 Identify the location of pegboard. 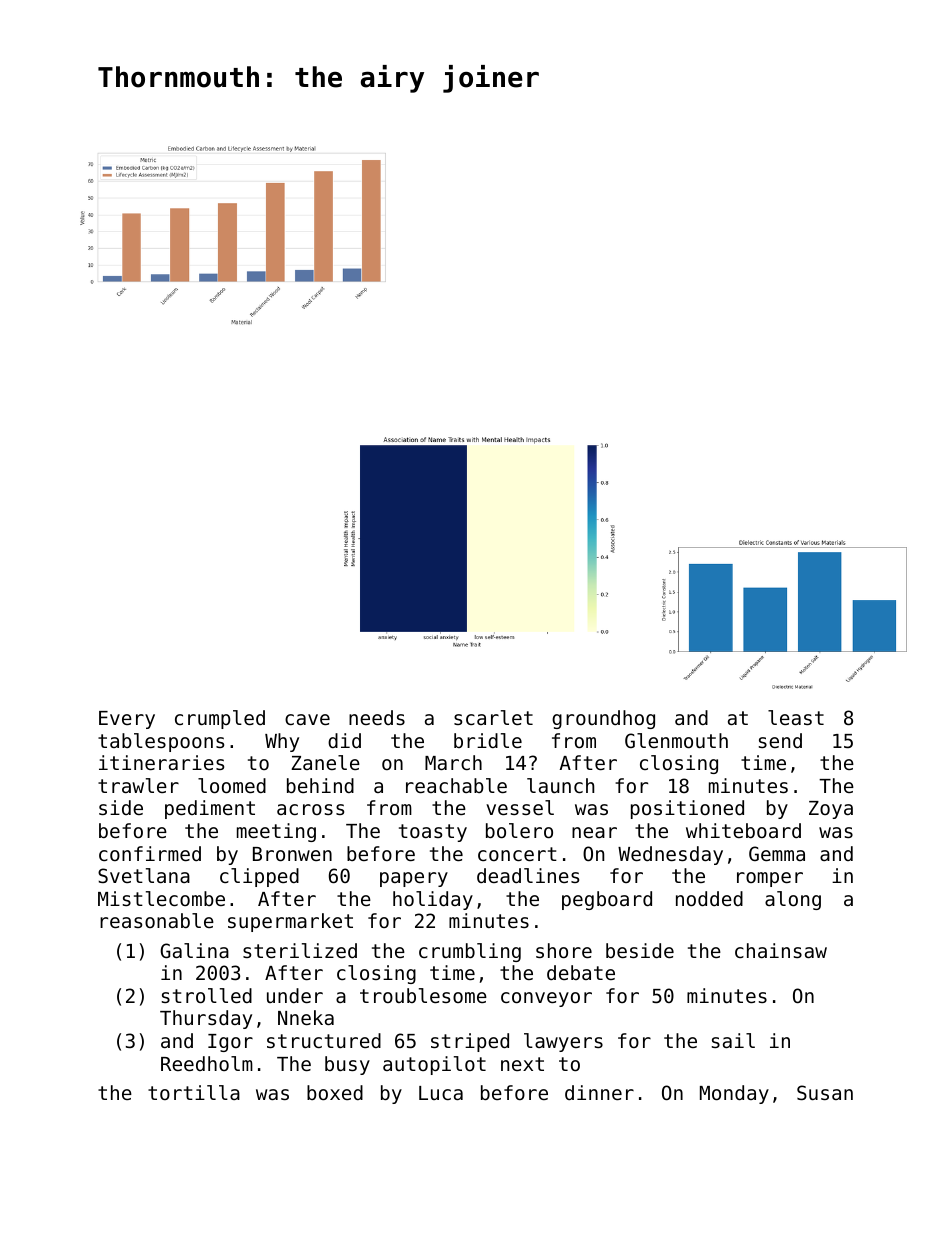
(607, 900).
